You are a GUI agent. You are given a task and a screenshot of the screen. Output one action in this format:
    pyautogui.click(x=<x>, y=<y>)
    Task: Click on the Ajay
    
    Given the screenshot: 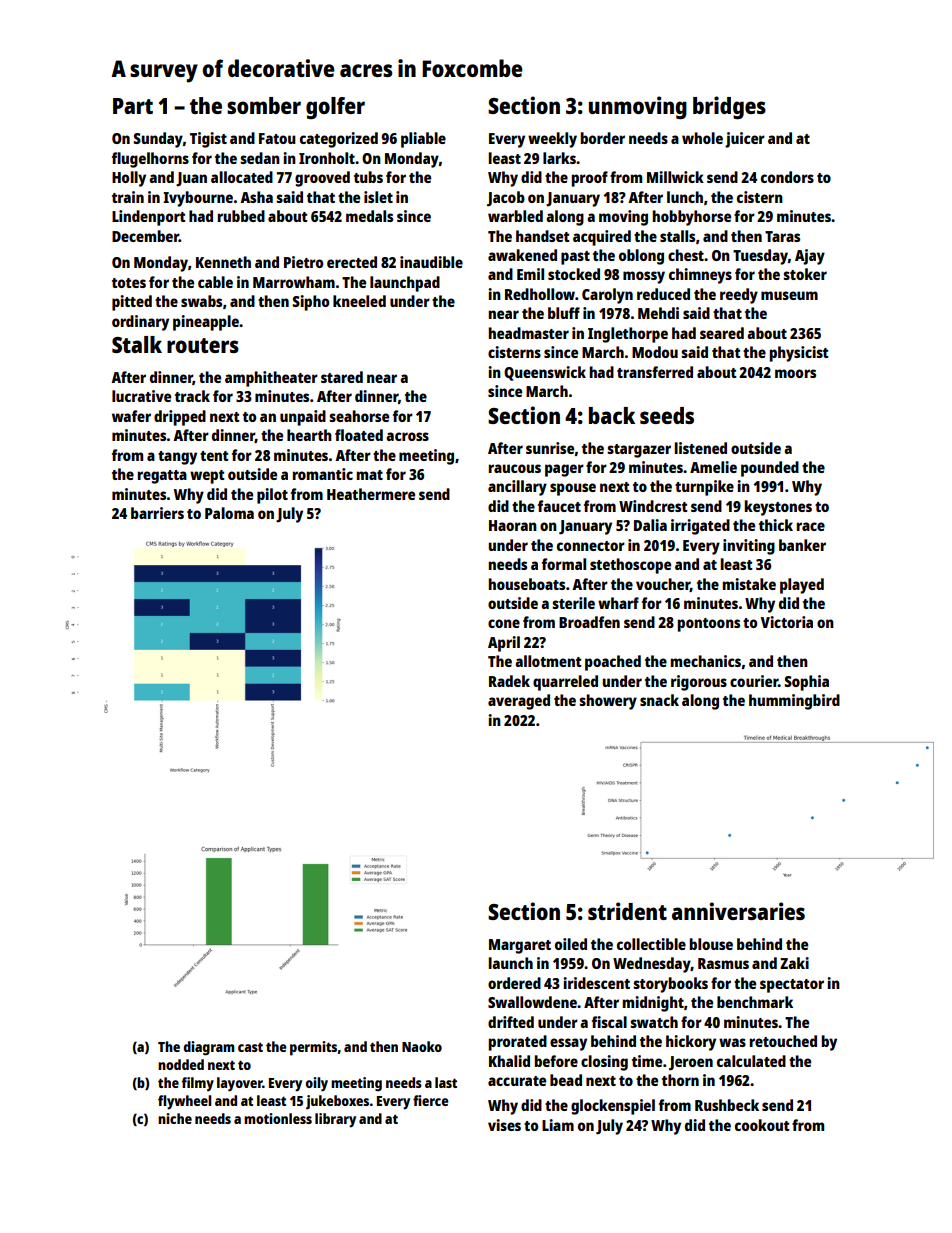 What is the action you would take?
    pyautogui.click(x=810, y=257)
